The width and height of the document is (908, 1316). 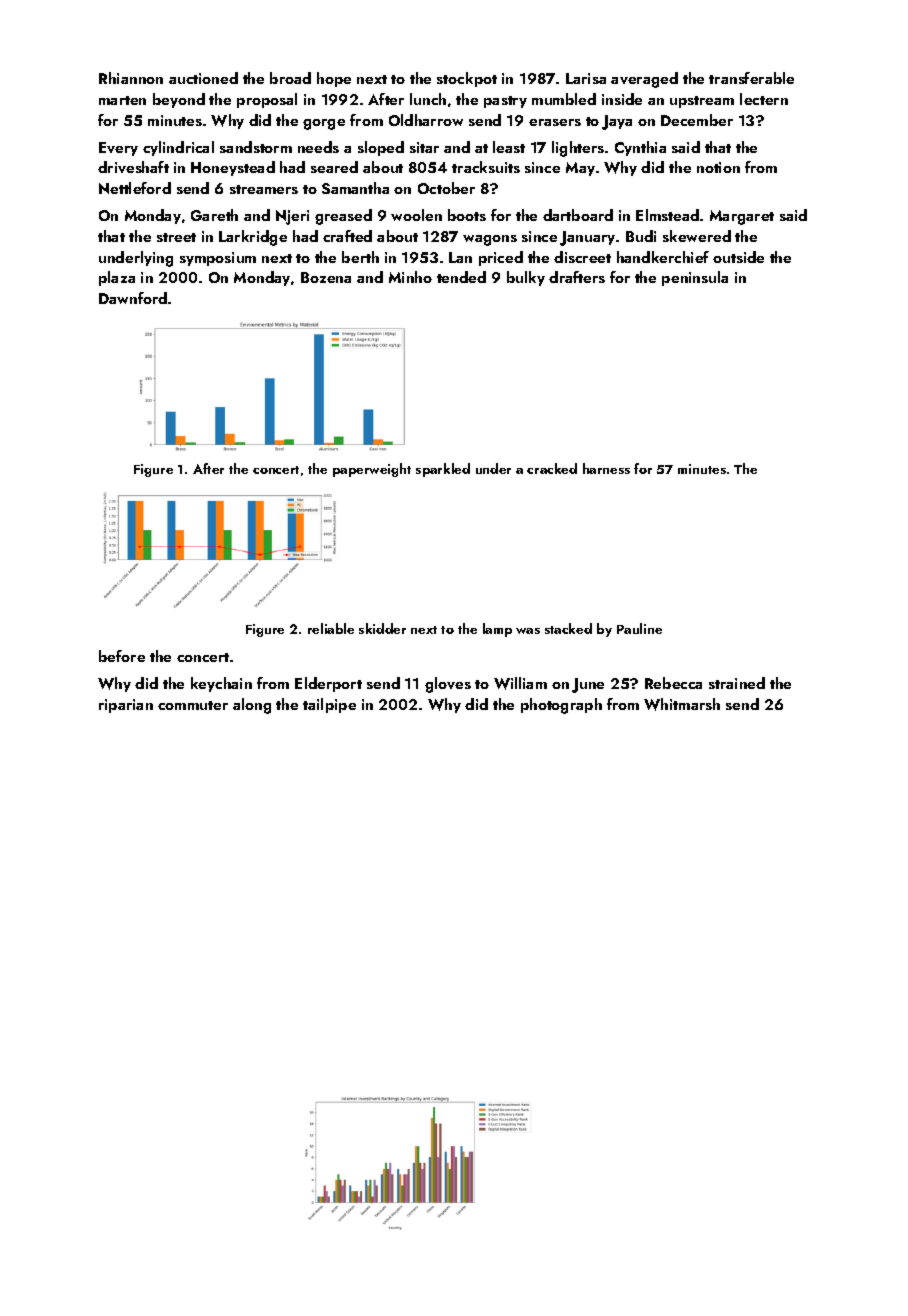 What do you see at coordinates (617, 122) in the document?
I see `Jaya` at bounding box center [617, 122].
